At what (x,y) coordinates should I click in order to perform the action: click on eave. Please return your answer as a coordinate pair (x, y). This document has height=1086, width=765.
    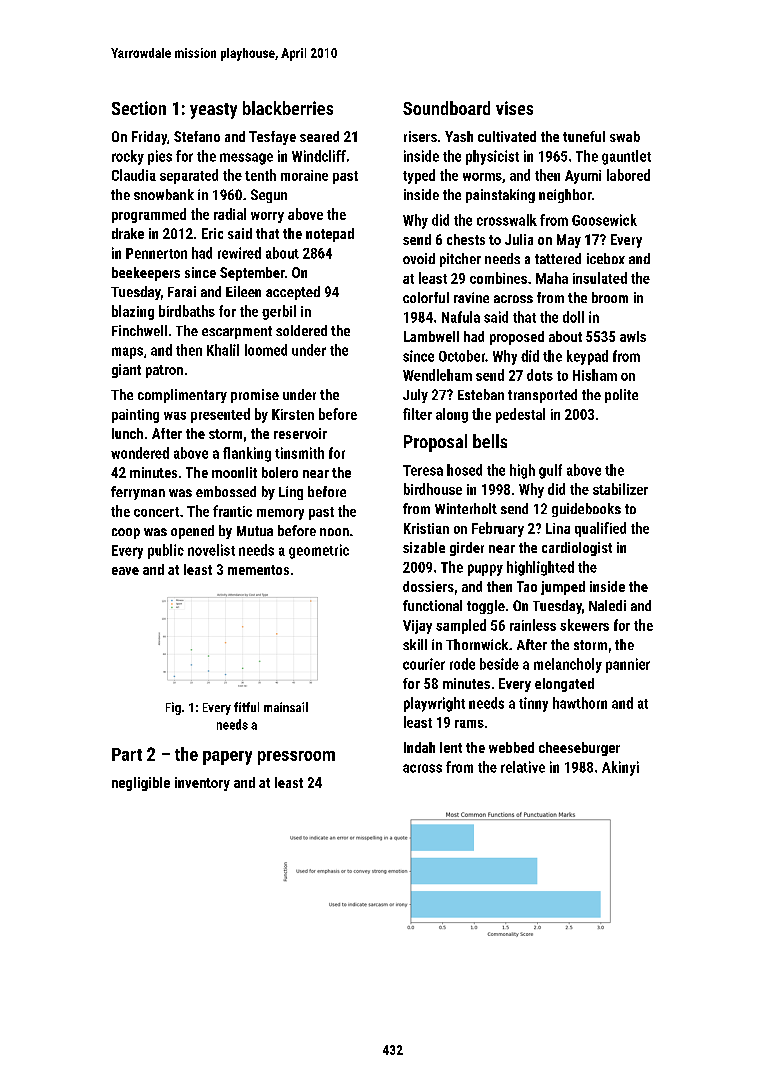
    Looking at the image, I should click on (125, 571).
